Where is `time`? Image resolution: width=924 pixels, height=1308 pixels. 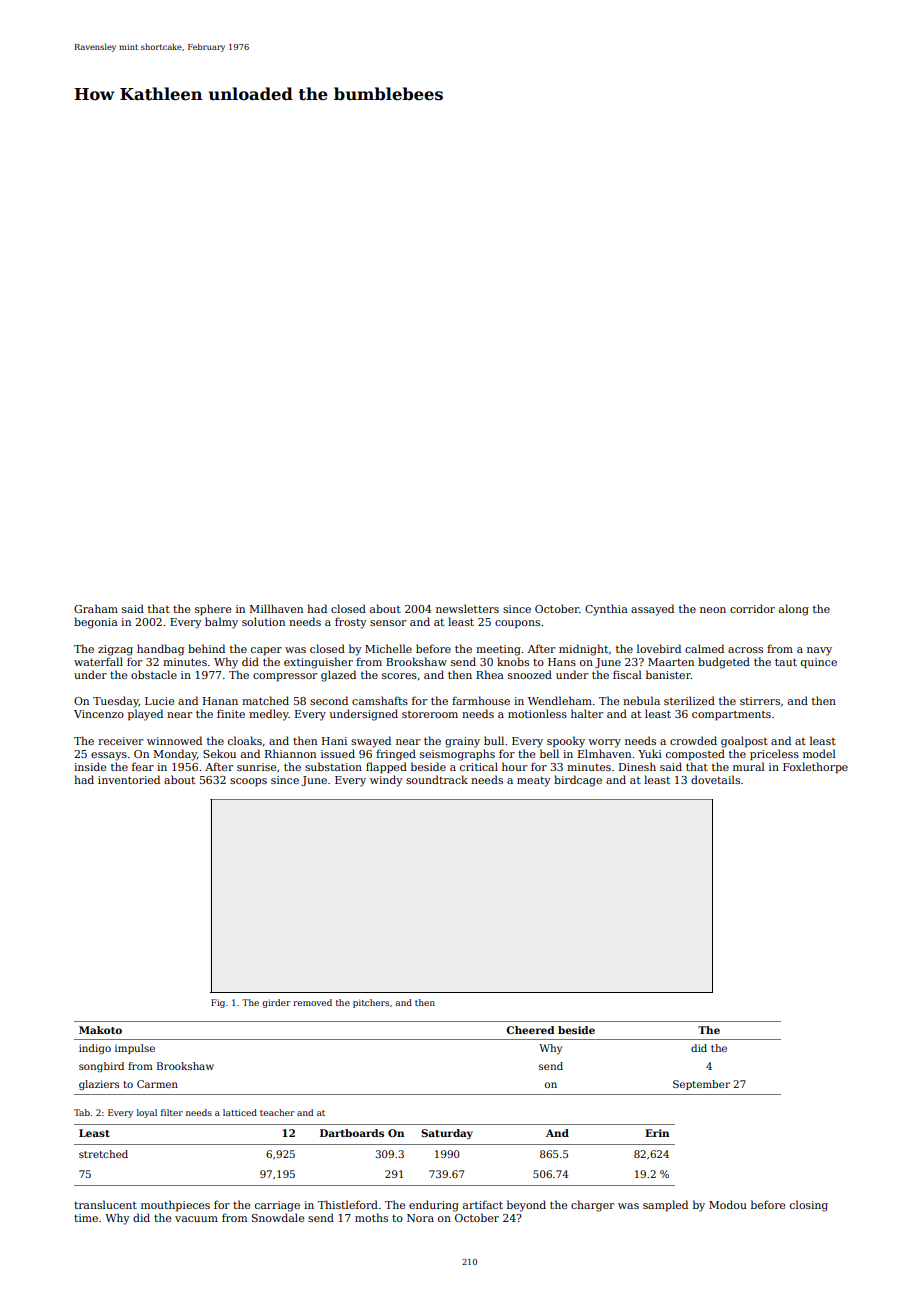
time is located at coordinates (86, 1218).
